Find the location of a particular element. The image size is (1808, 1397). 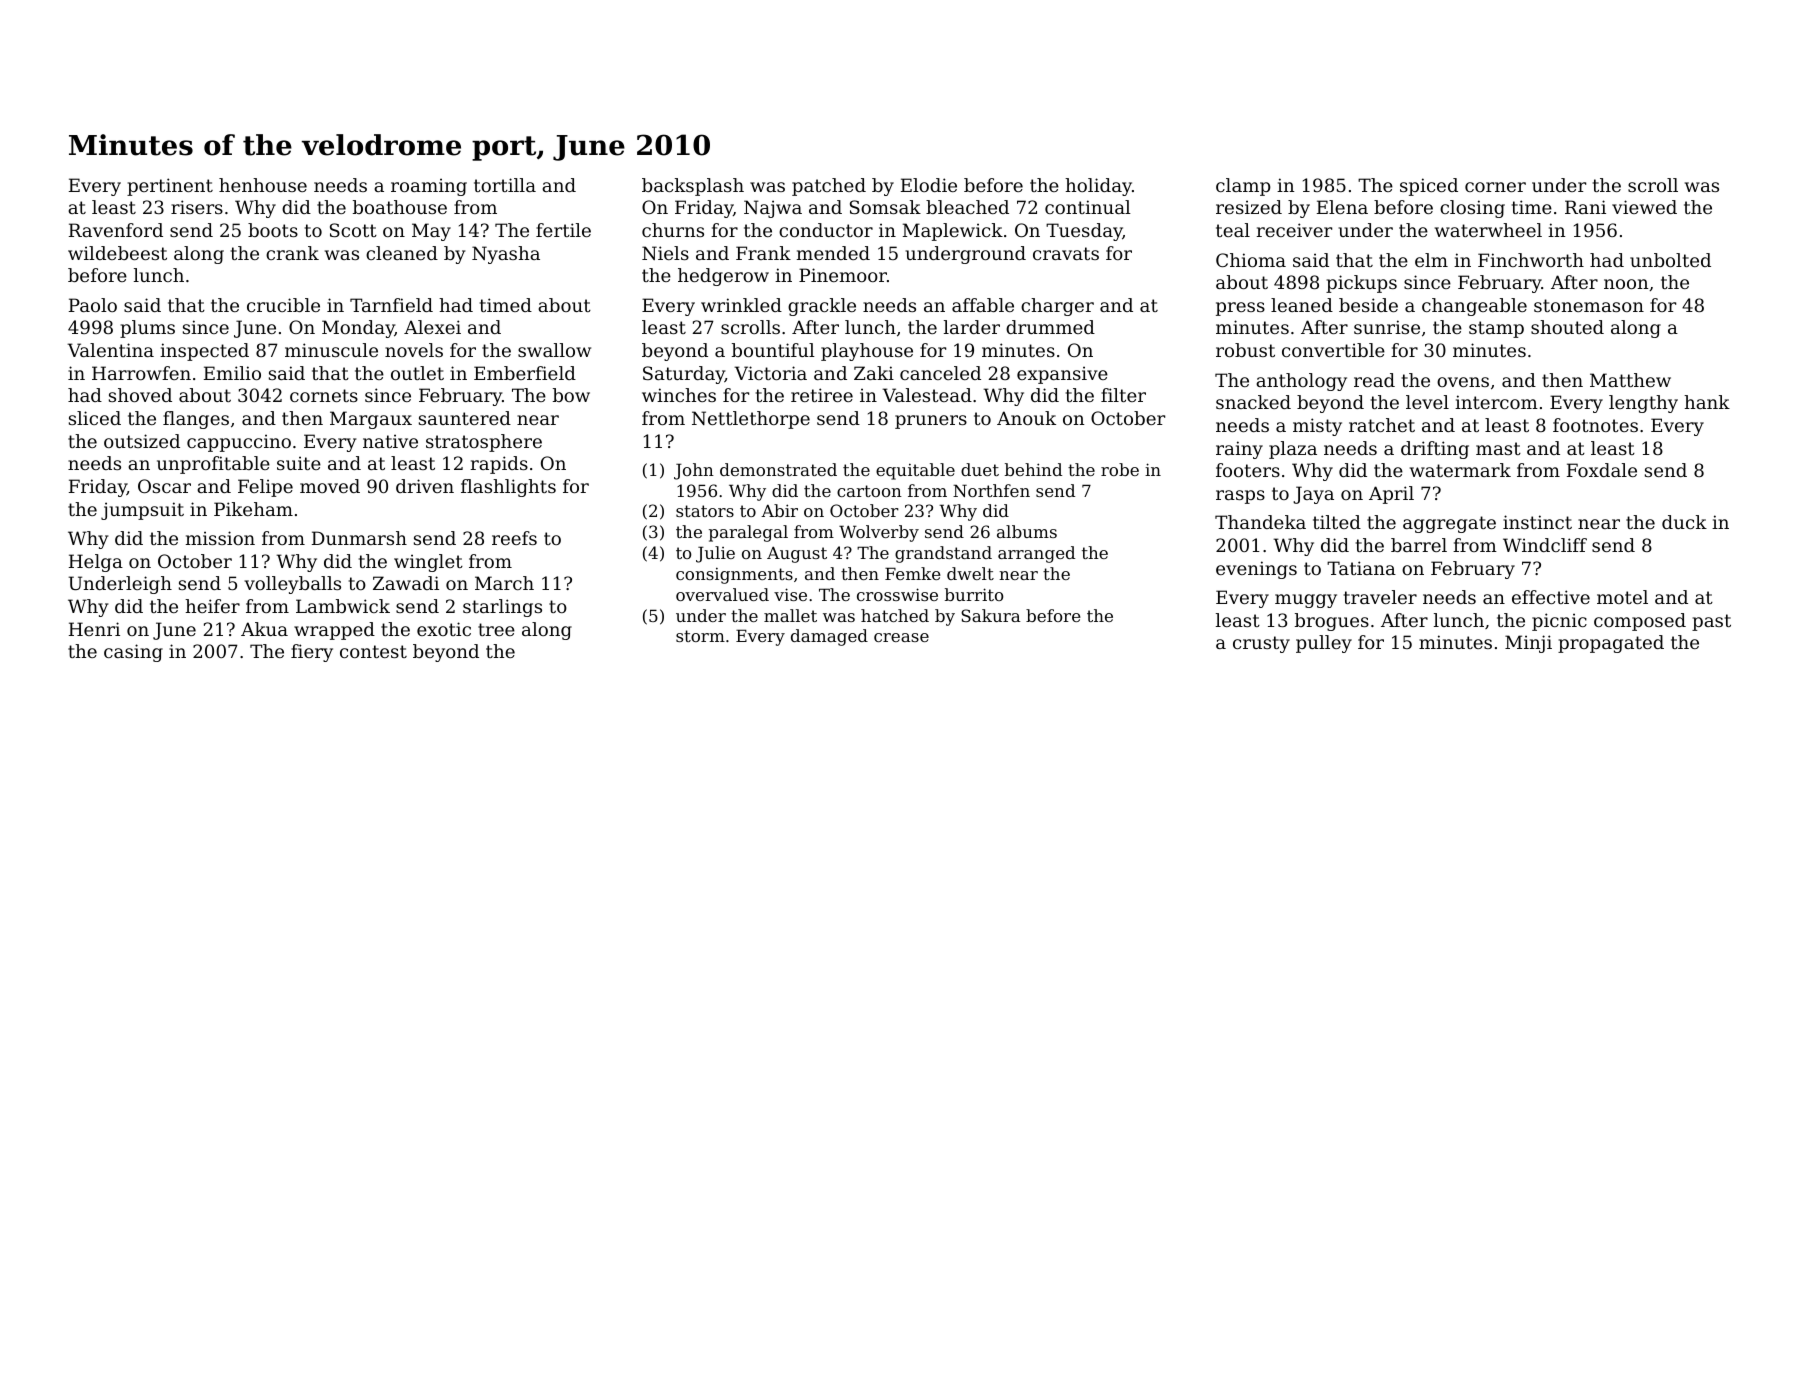

reefs is located at coordinates (514, 538).
